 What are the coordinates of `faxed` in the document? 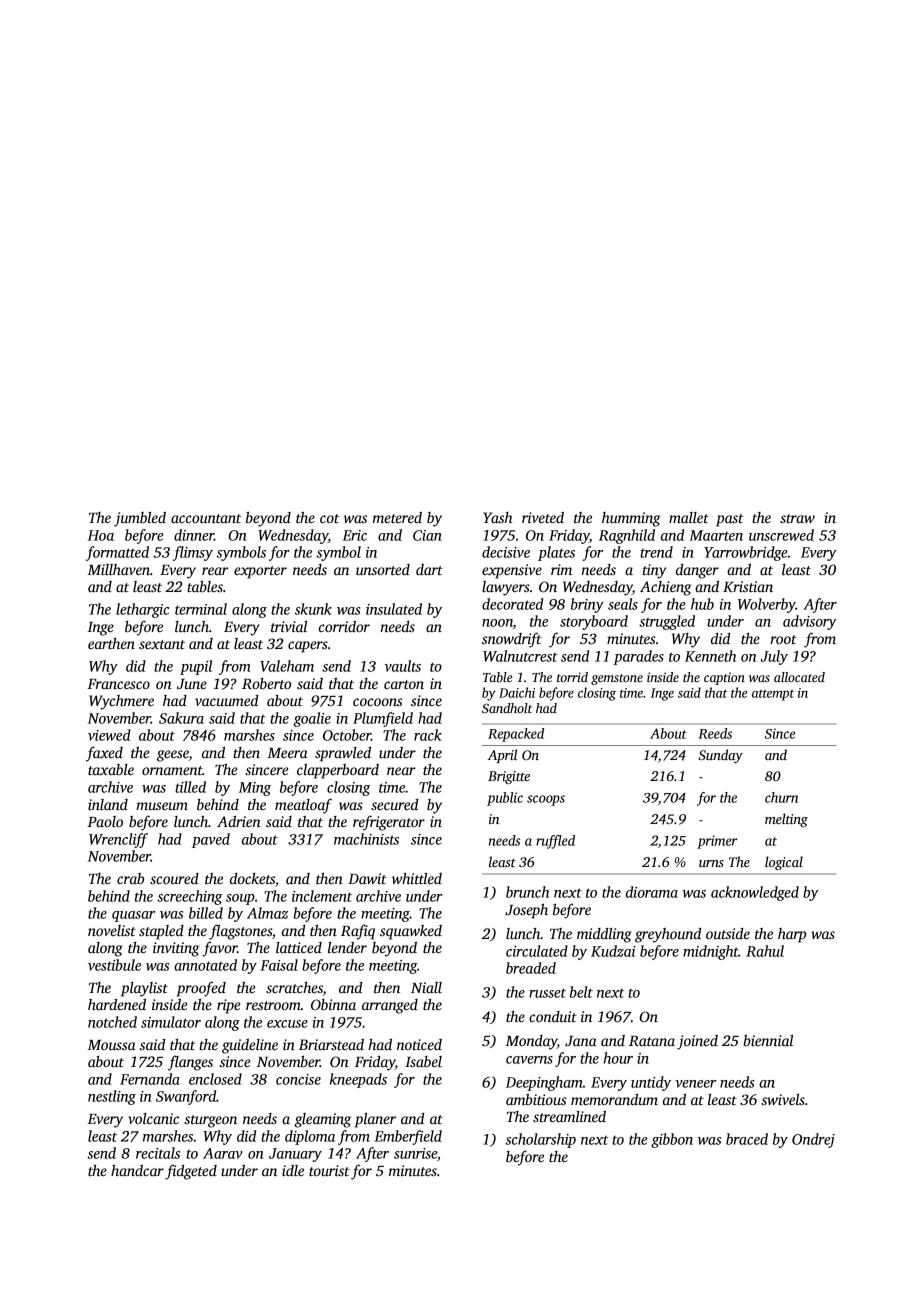 It's located at (104, 754).
